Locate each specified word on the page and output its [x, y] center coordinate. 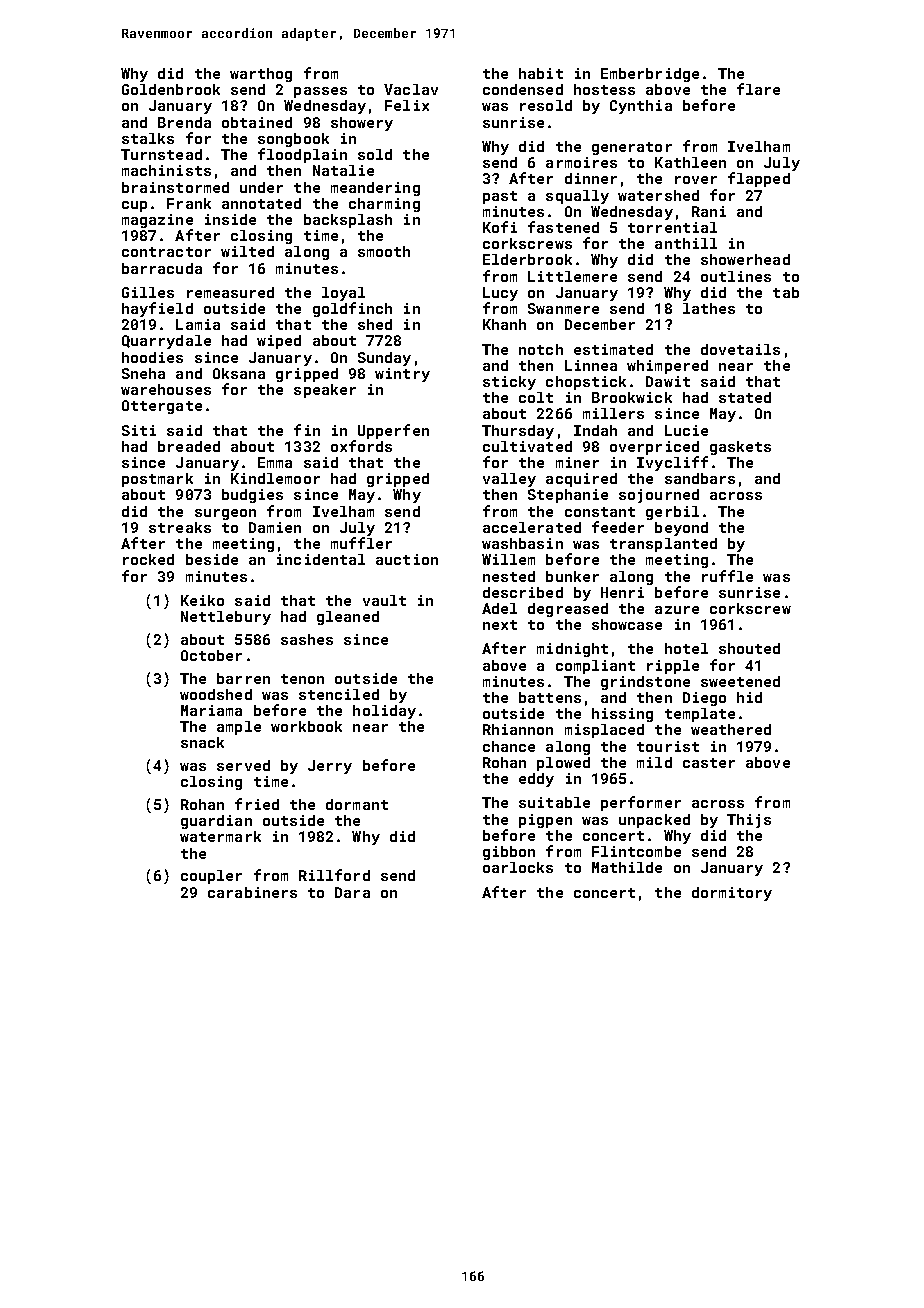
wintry [402, 375]
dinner [591, 178]
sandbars [700, 478]
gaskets [740, 448]
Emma [275, 462]
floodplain [302, 155]
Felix [407, 105]
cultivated [527, 446]
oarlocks [518, 867]
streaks [180, 527]
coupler [211, 877]
